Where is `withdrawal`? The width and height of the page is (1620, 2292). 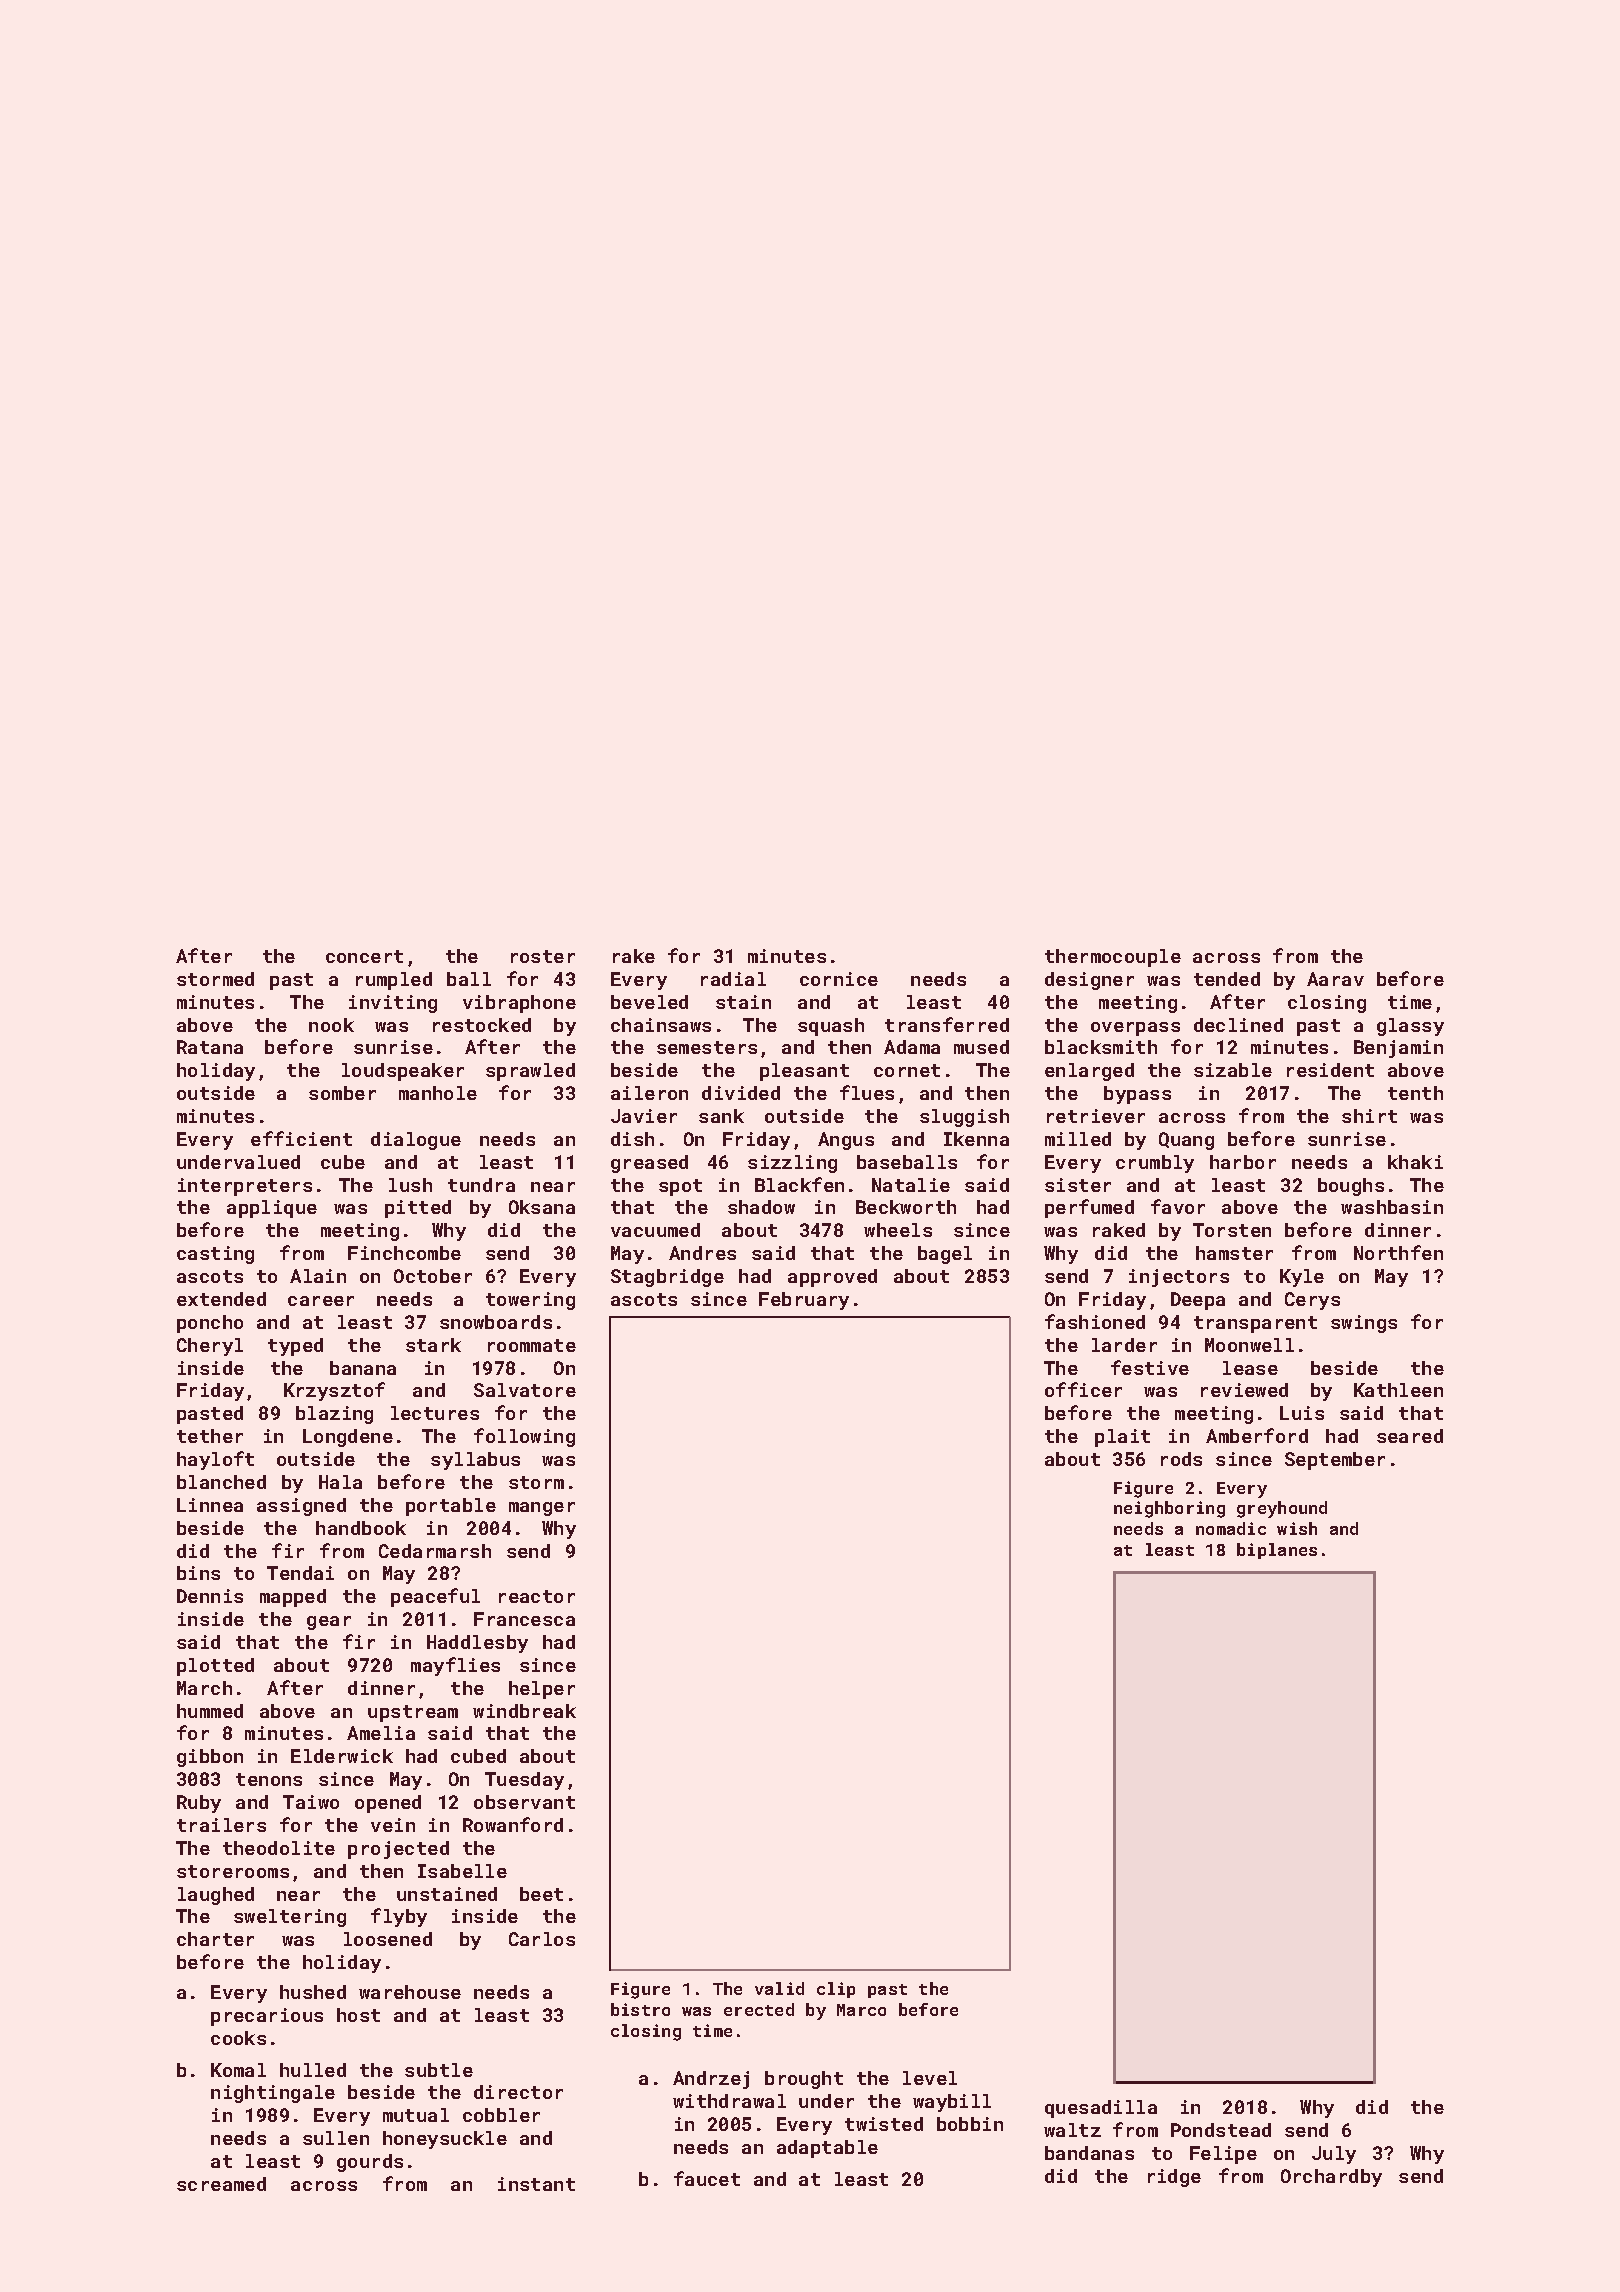 withdrawal is located at coordinates (729, 2101).
